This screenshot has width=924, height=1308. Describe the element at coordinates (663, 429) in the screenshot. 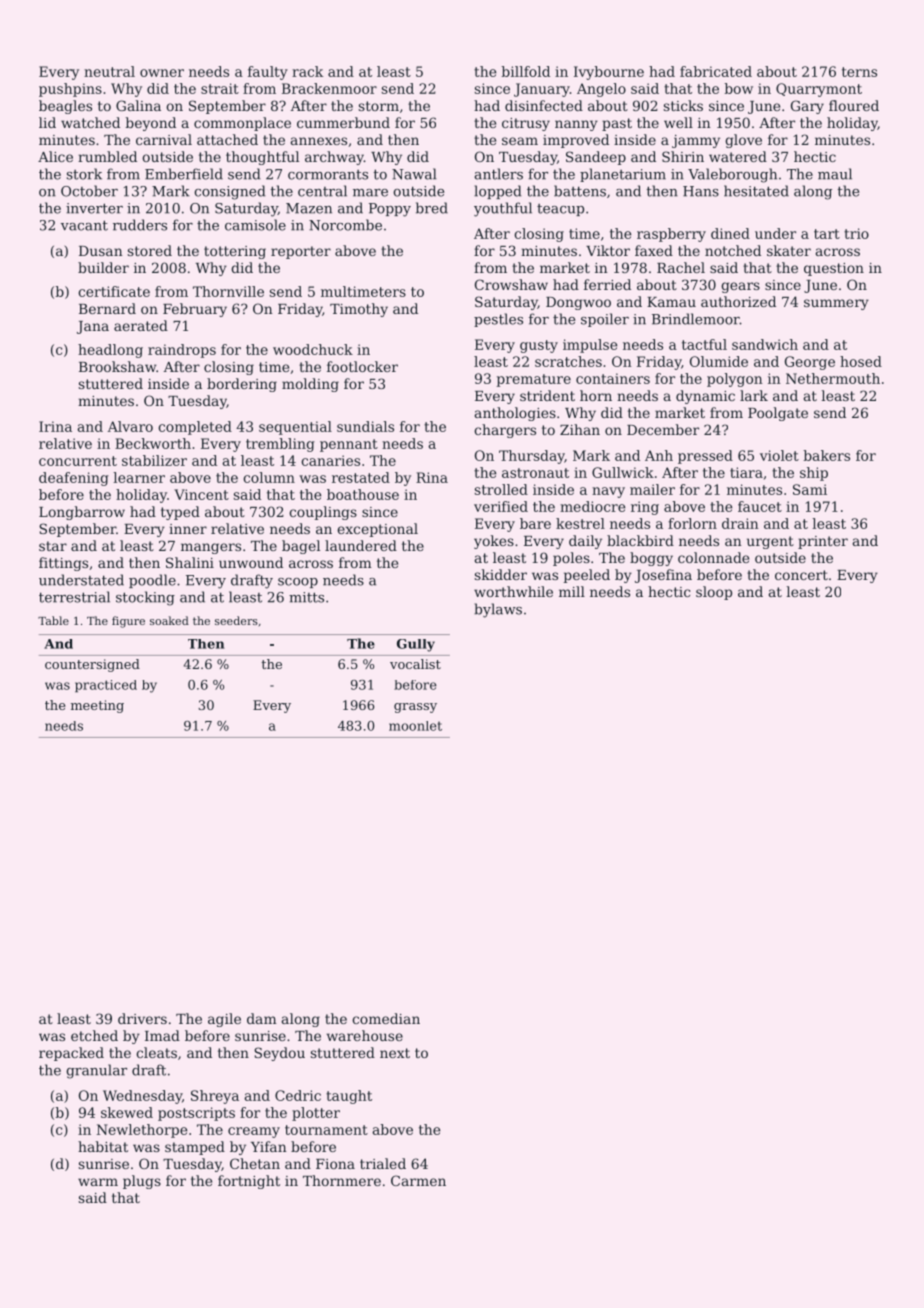

I see `December` at that location.
